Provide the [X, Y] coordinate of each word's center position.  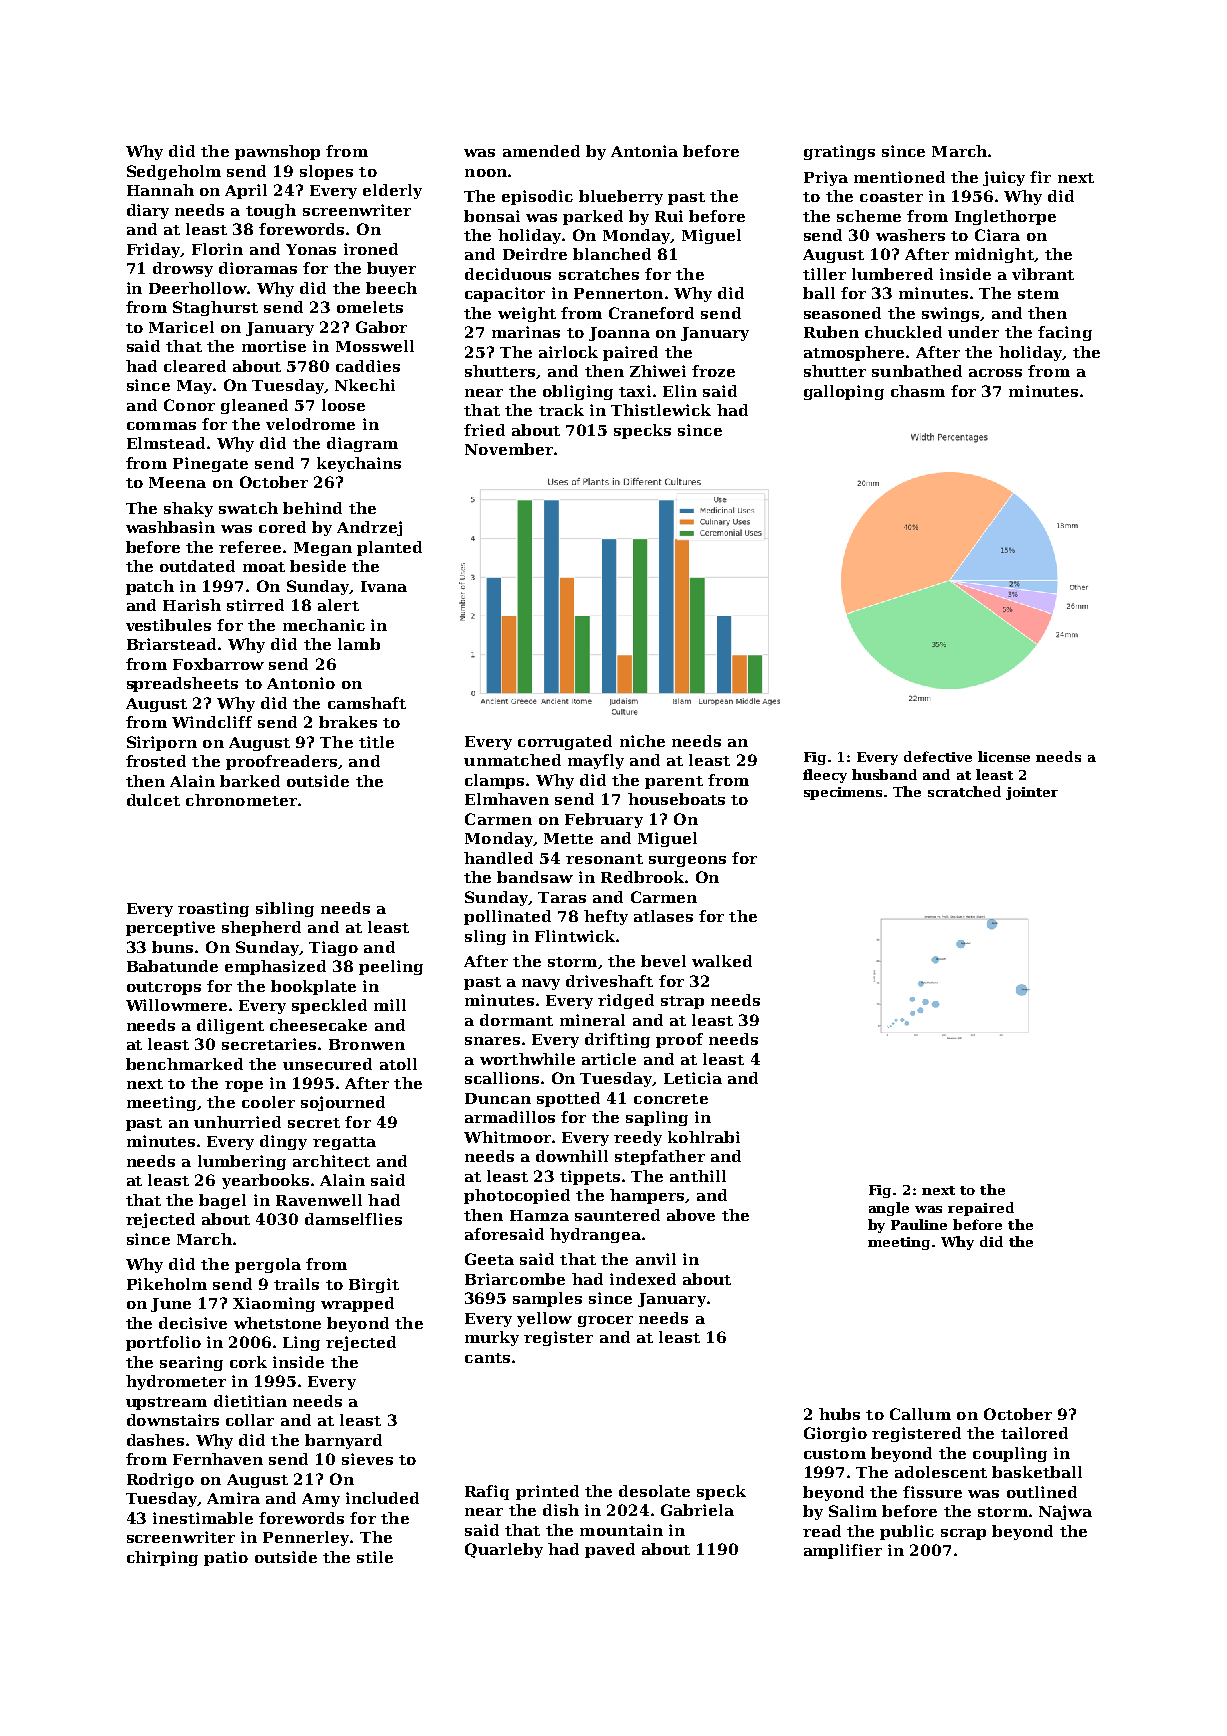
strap [682, 1002]
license [1004, 756]
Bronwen [367, 1044]
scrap [963, 1534]
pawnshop [277, 152]
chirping [162, 1558]
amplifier [843, 1551]
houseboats [676, 799]
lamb [359, 644]
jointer [1032, 793]
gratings [839, 152]
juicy [1004, 178]
